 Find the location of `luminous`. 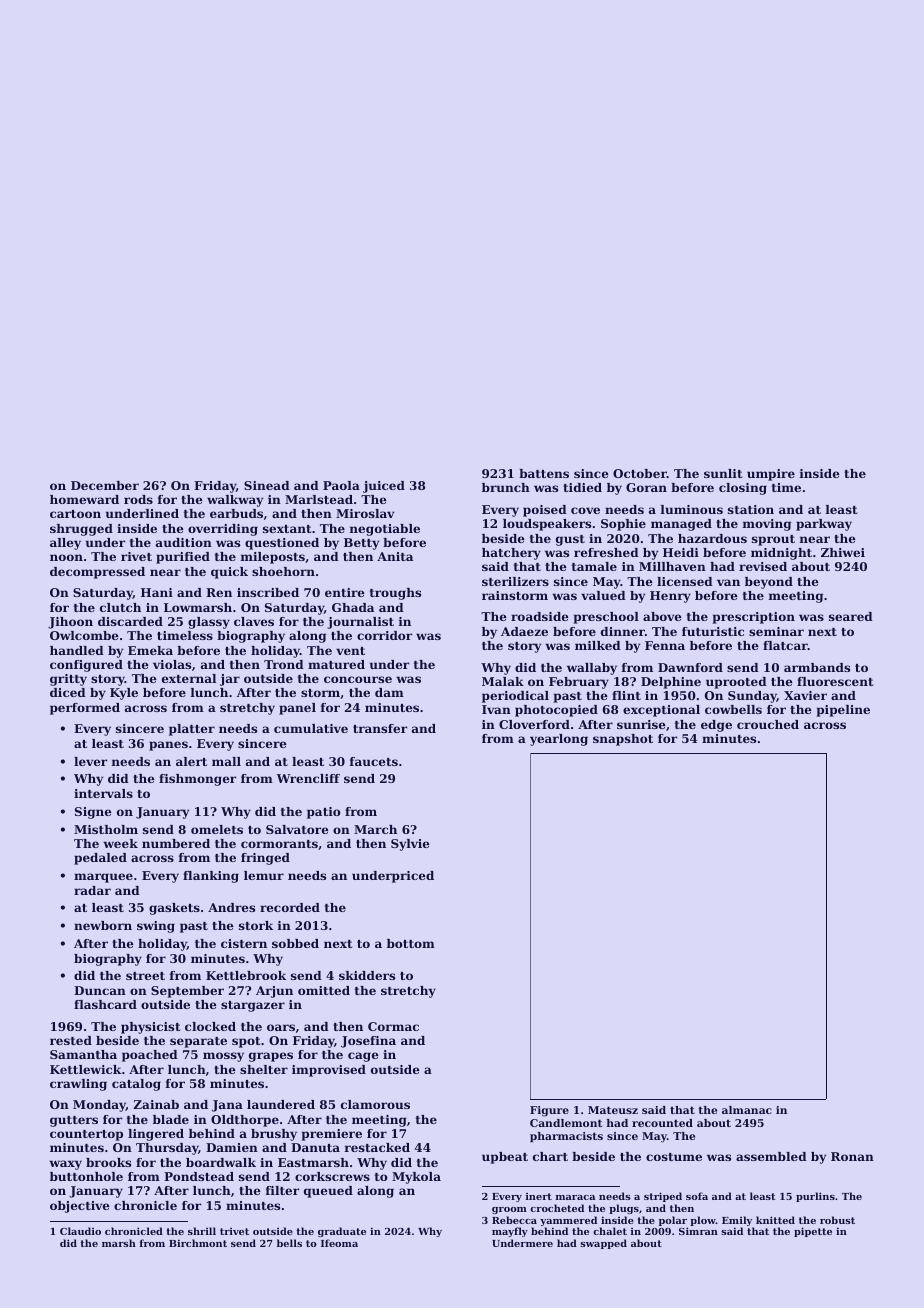

luminous is located at coordinates (692, 509).
